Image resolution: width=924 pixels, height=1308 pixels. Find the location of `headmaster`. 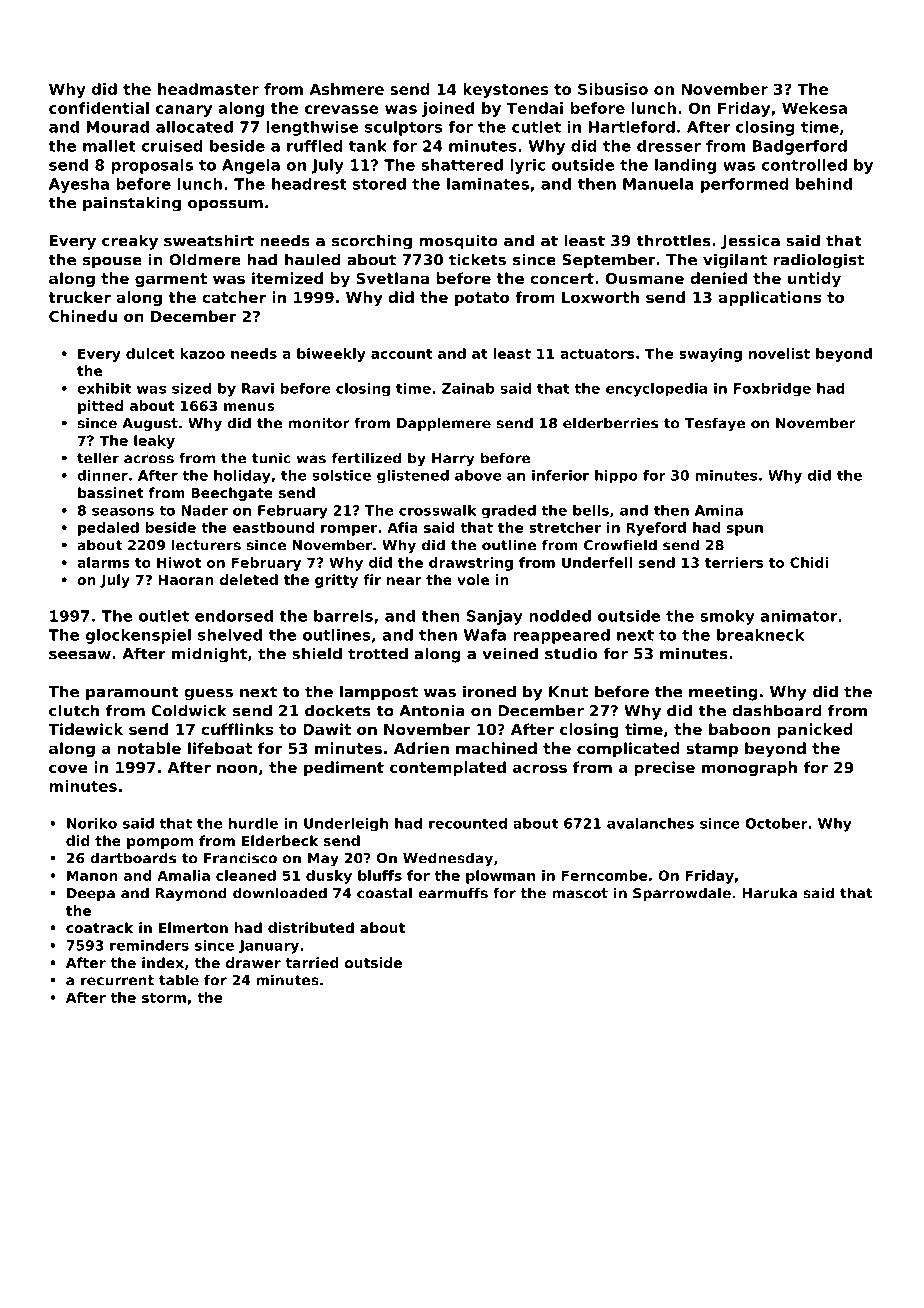

headmaster is located at coordinates (208, 89).
